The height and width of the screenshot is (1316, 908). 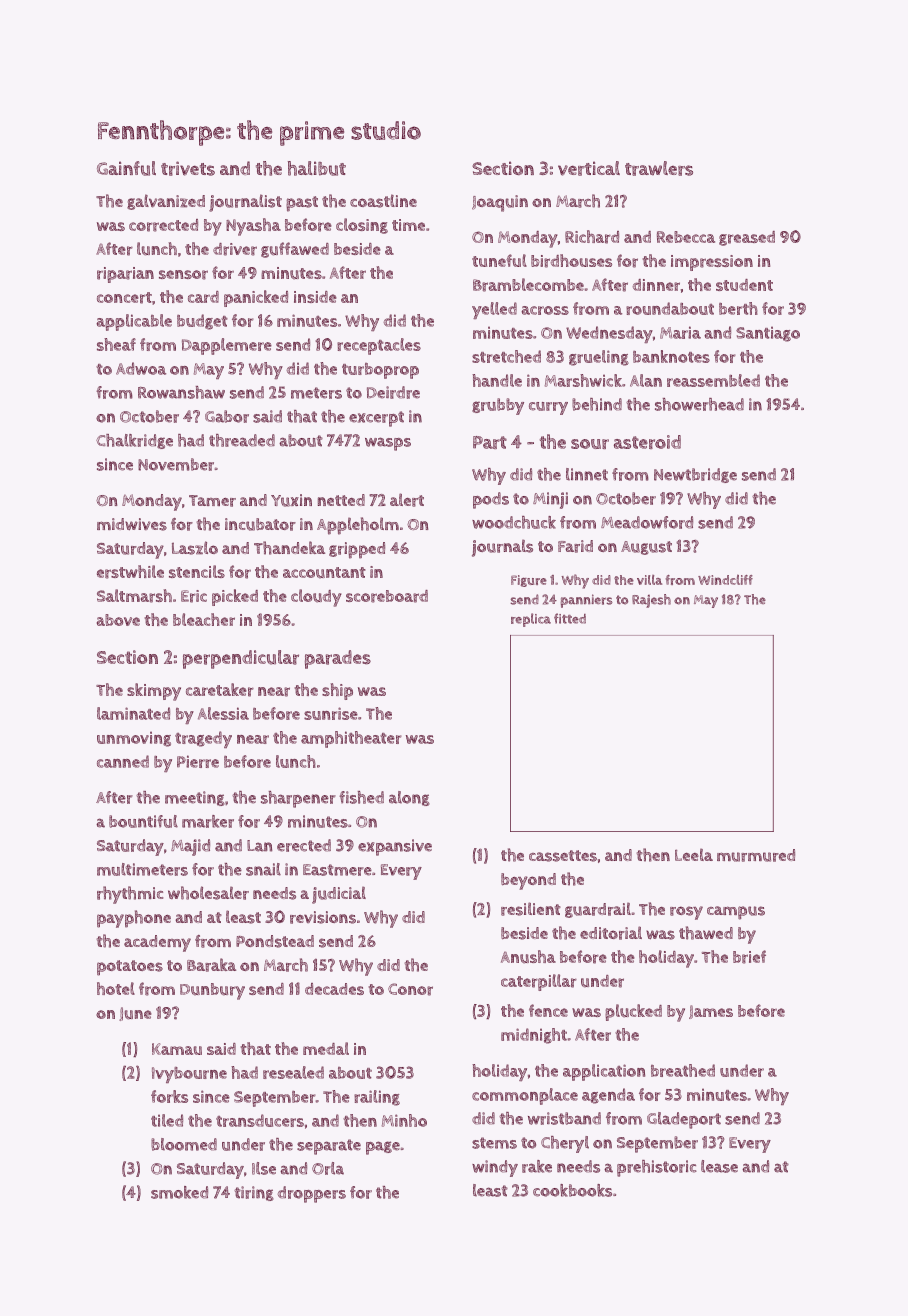 I want to click on stems, so click(x=494, y=1143).
